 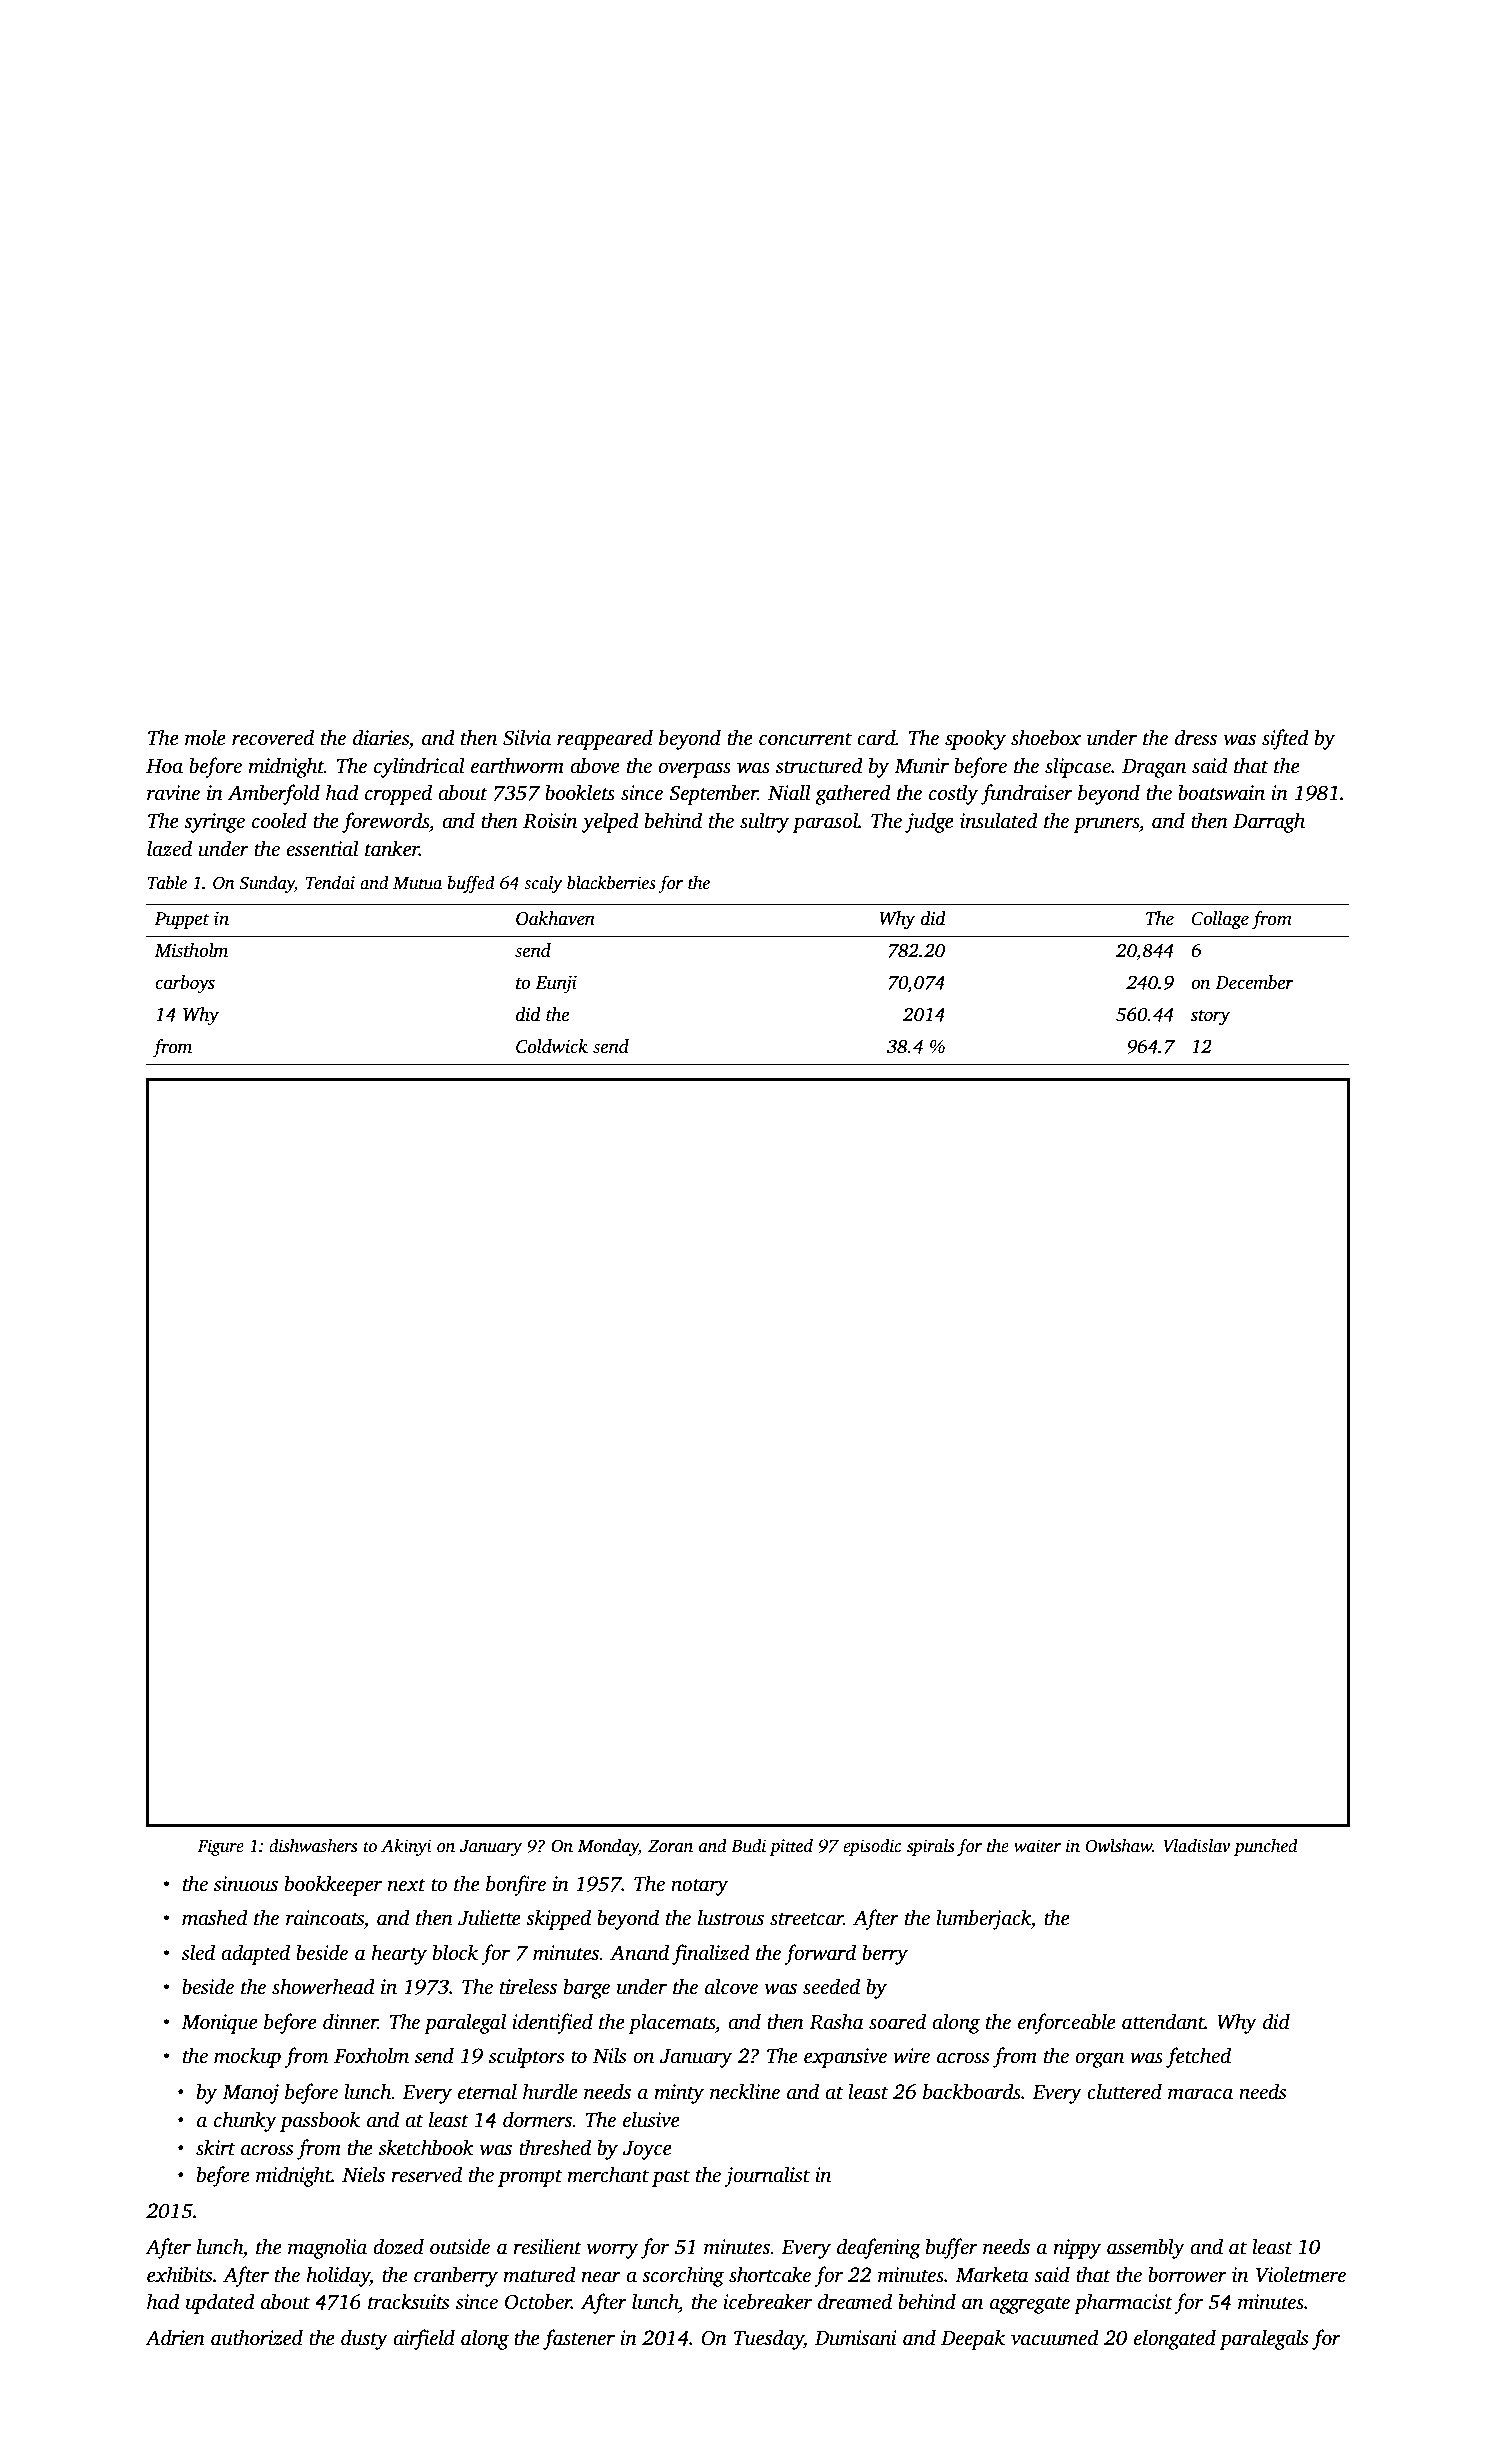 I want to click on punched, so click(x=1266, y=1847).
